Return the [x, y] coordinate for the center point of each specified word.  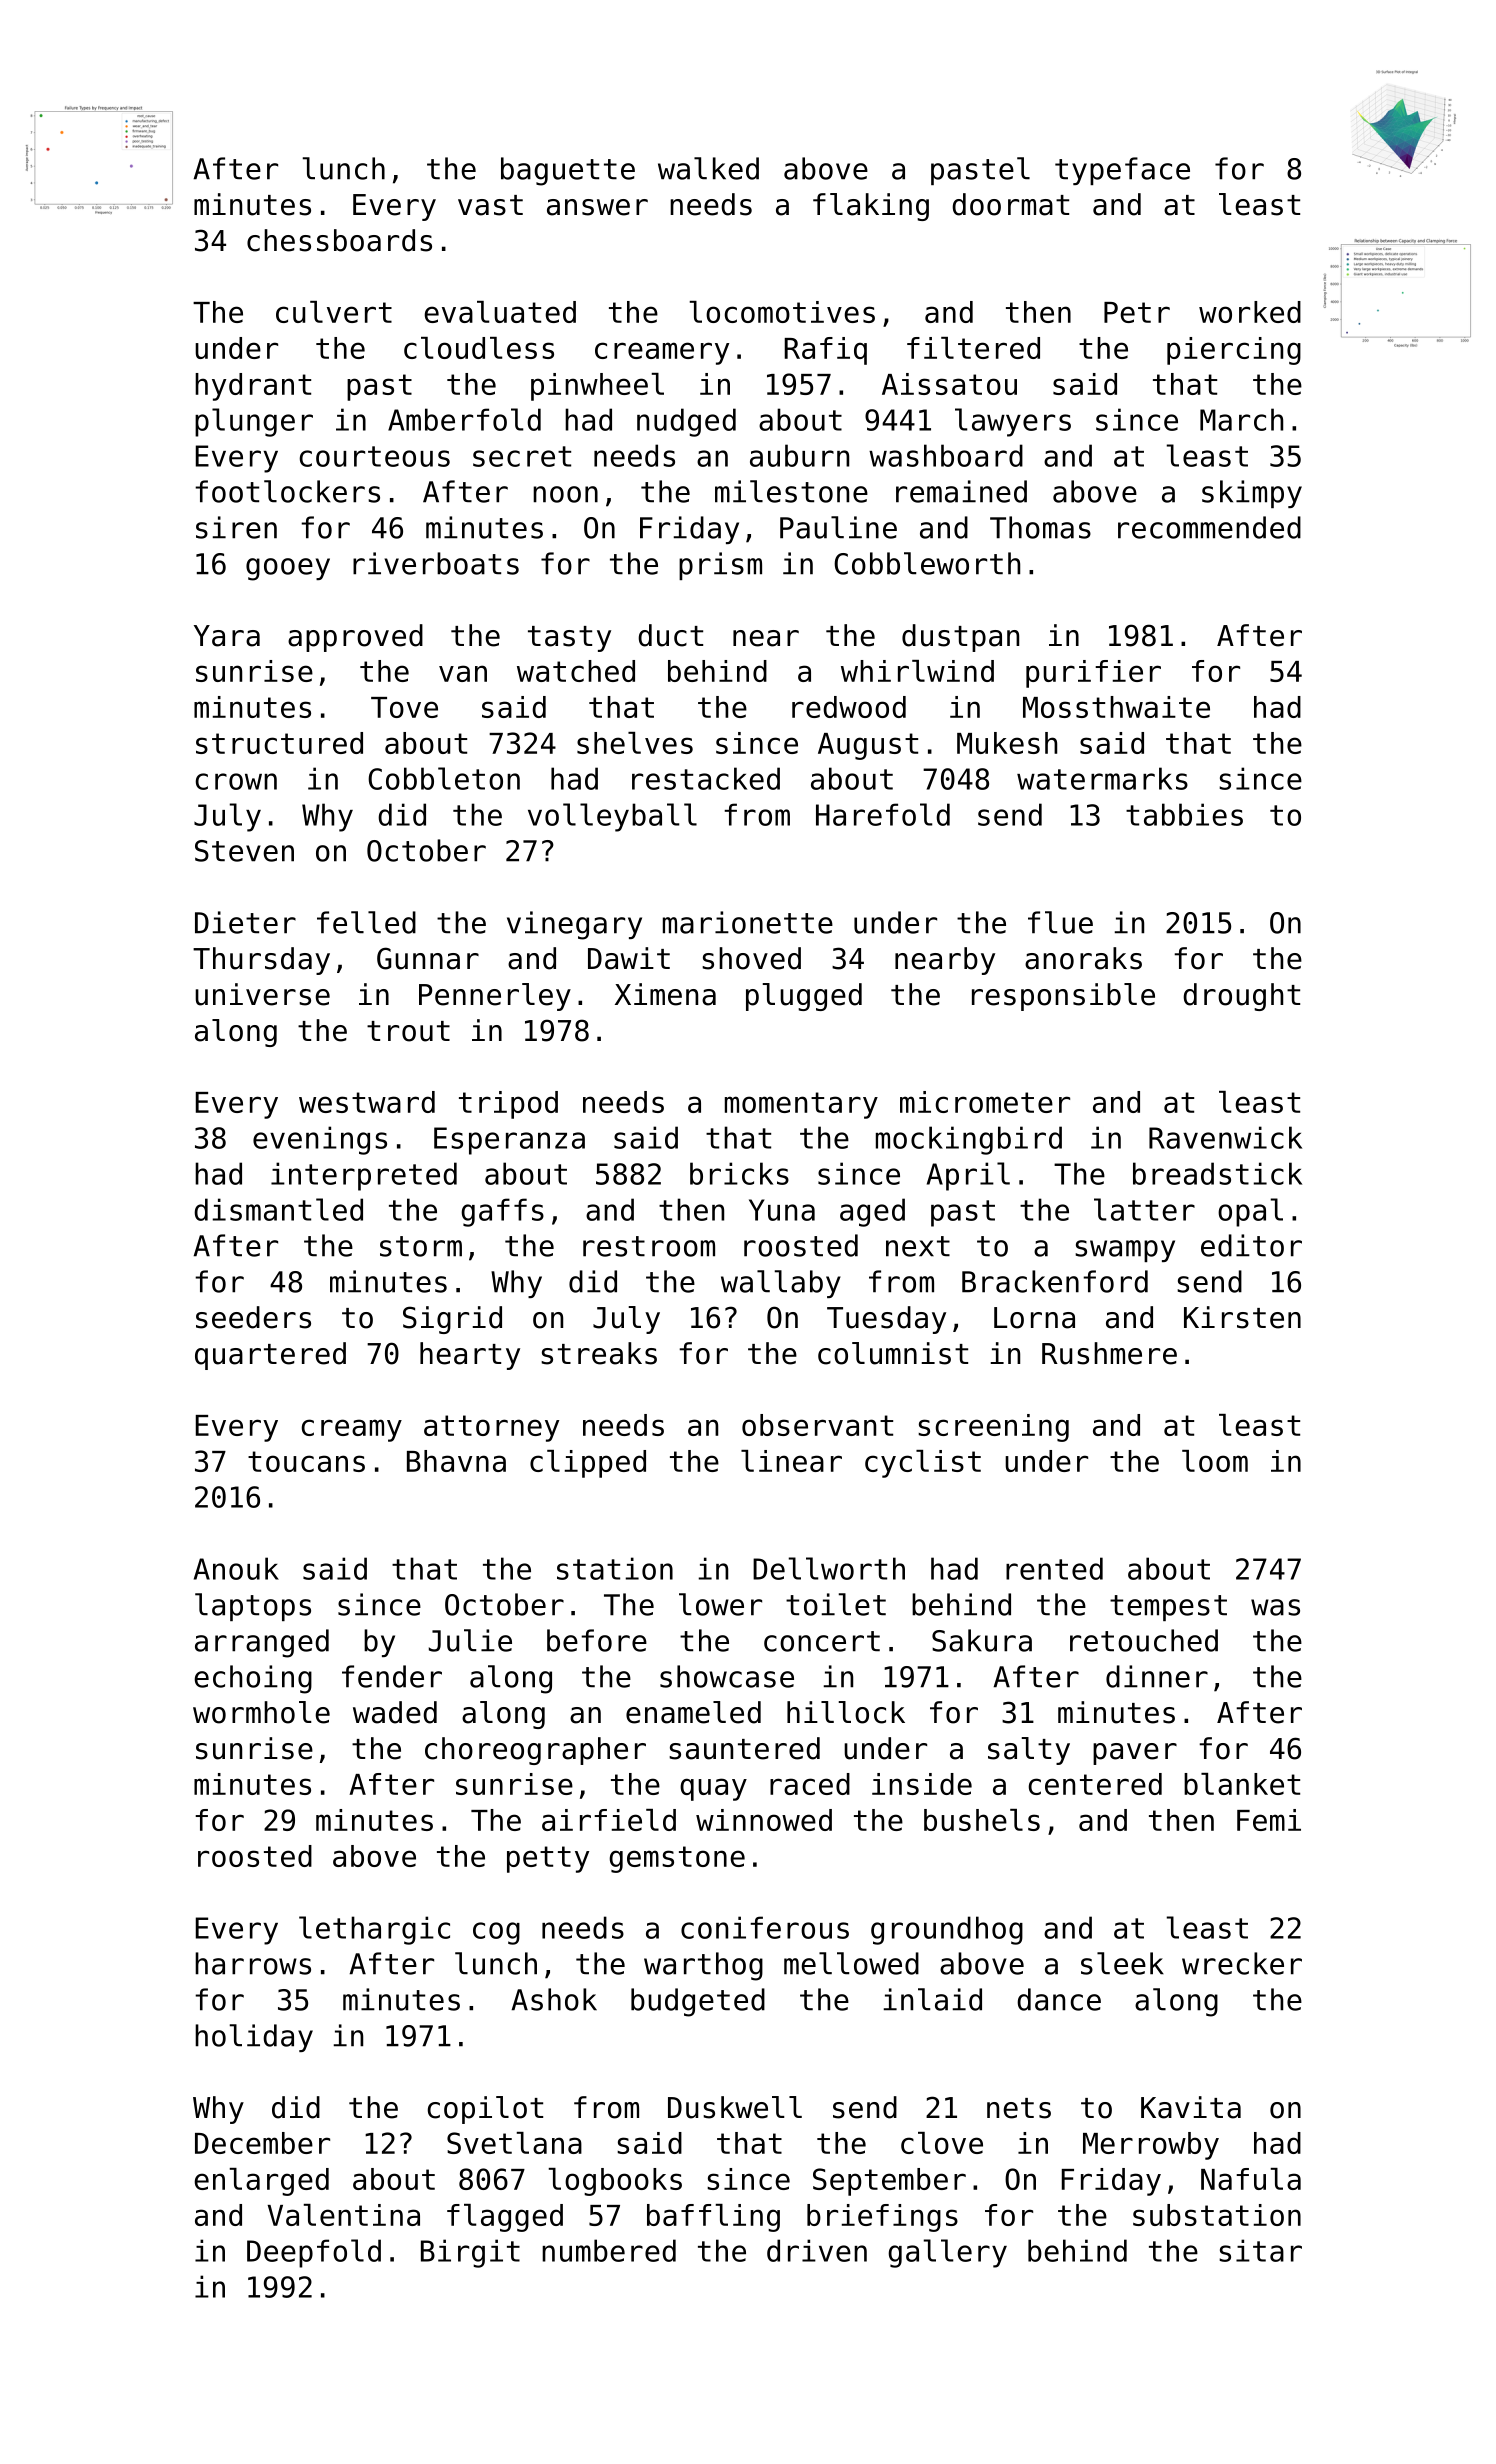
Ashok [554, 1999]
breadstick [1217, 1173]
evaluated [500, 312]
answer [597, 207]
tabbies [1184, 814]
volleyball [612, 817]
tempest [1168, 1608]
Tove [404, 707]
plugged [804, 997]
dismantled [278, 1209]
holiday [254, 2038]
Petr [1137, 312]
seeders [253, 1317]
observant [817, 1425]
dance [1059, 1999]
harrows [253, 1963]
